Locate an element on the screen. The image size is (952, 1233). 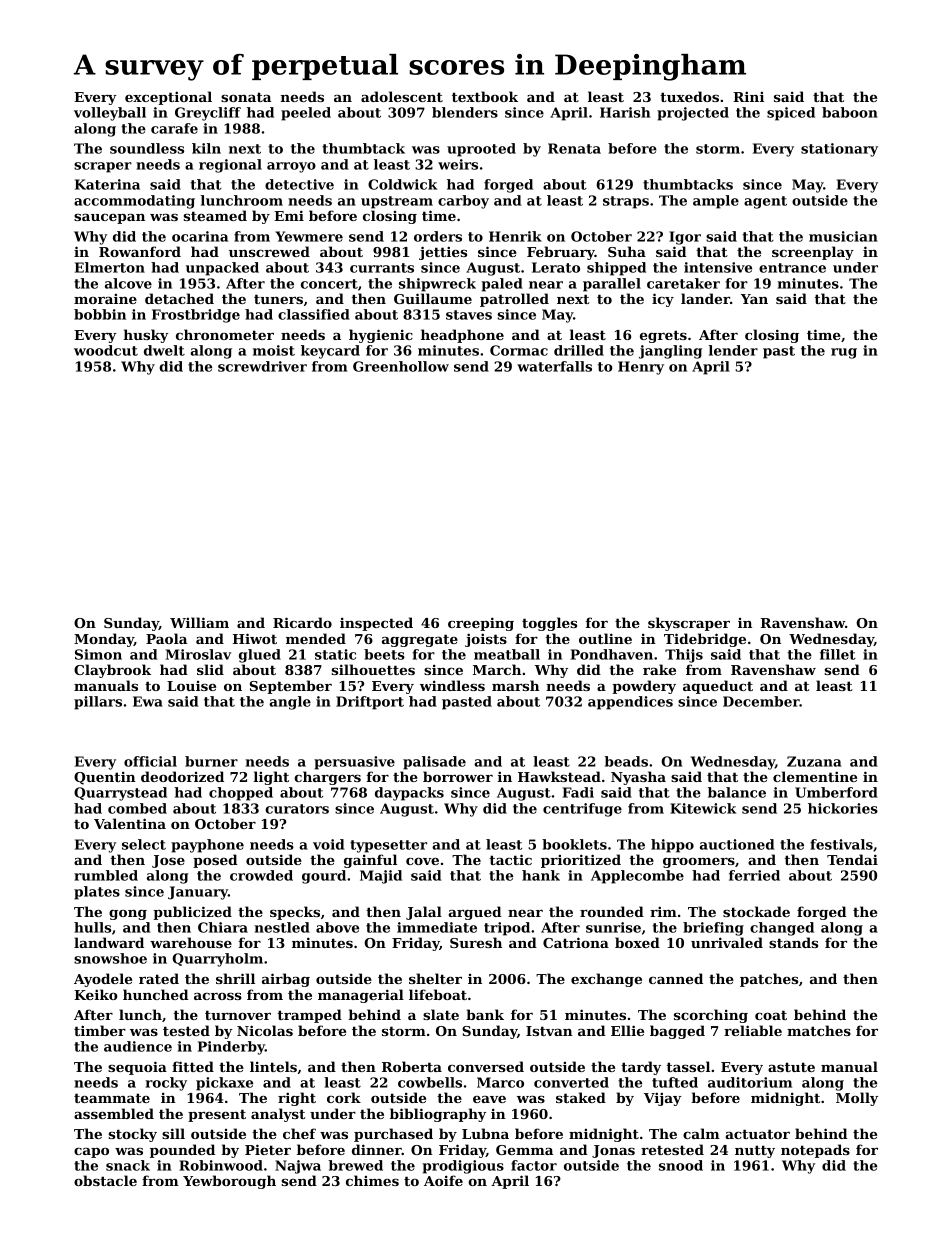
Henry is located at coordinates (641, 368).
